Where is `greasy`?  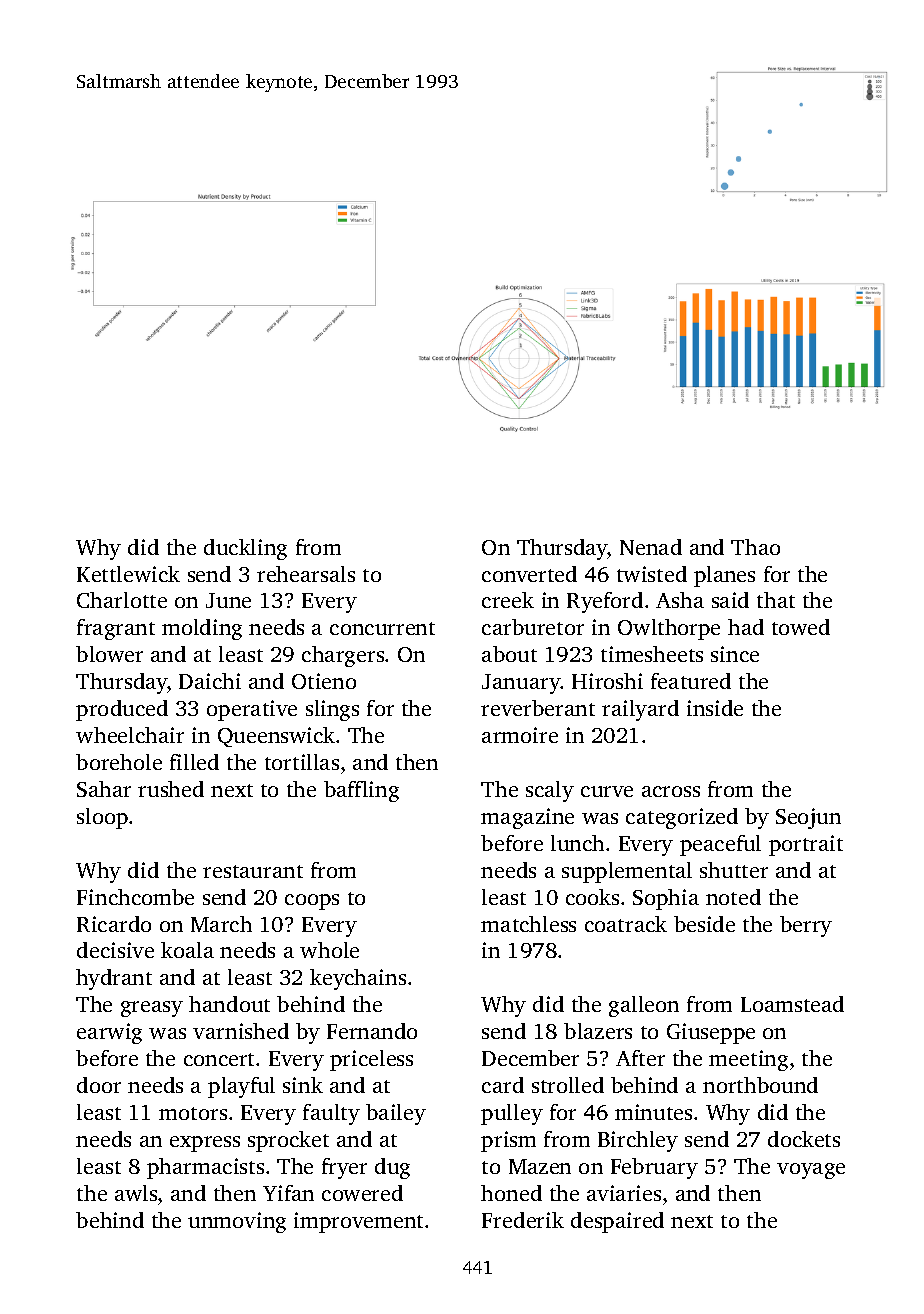 greasy is located at coordinates (152, 1009).
